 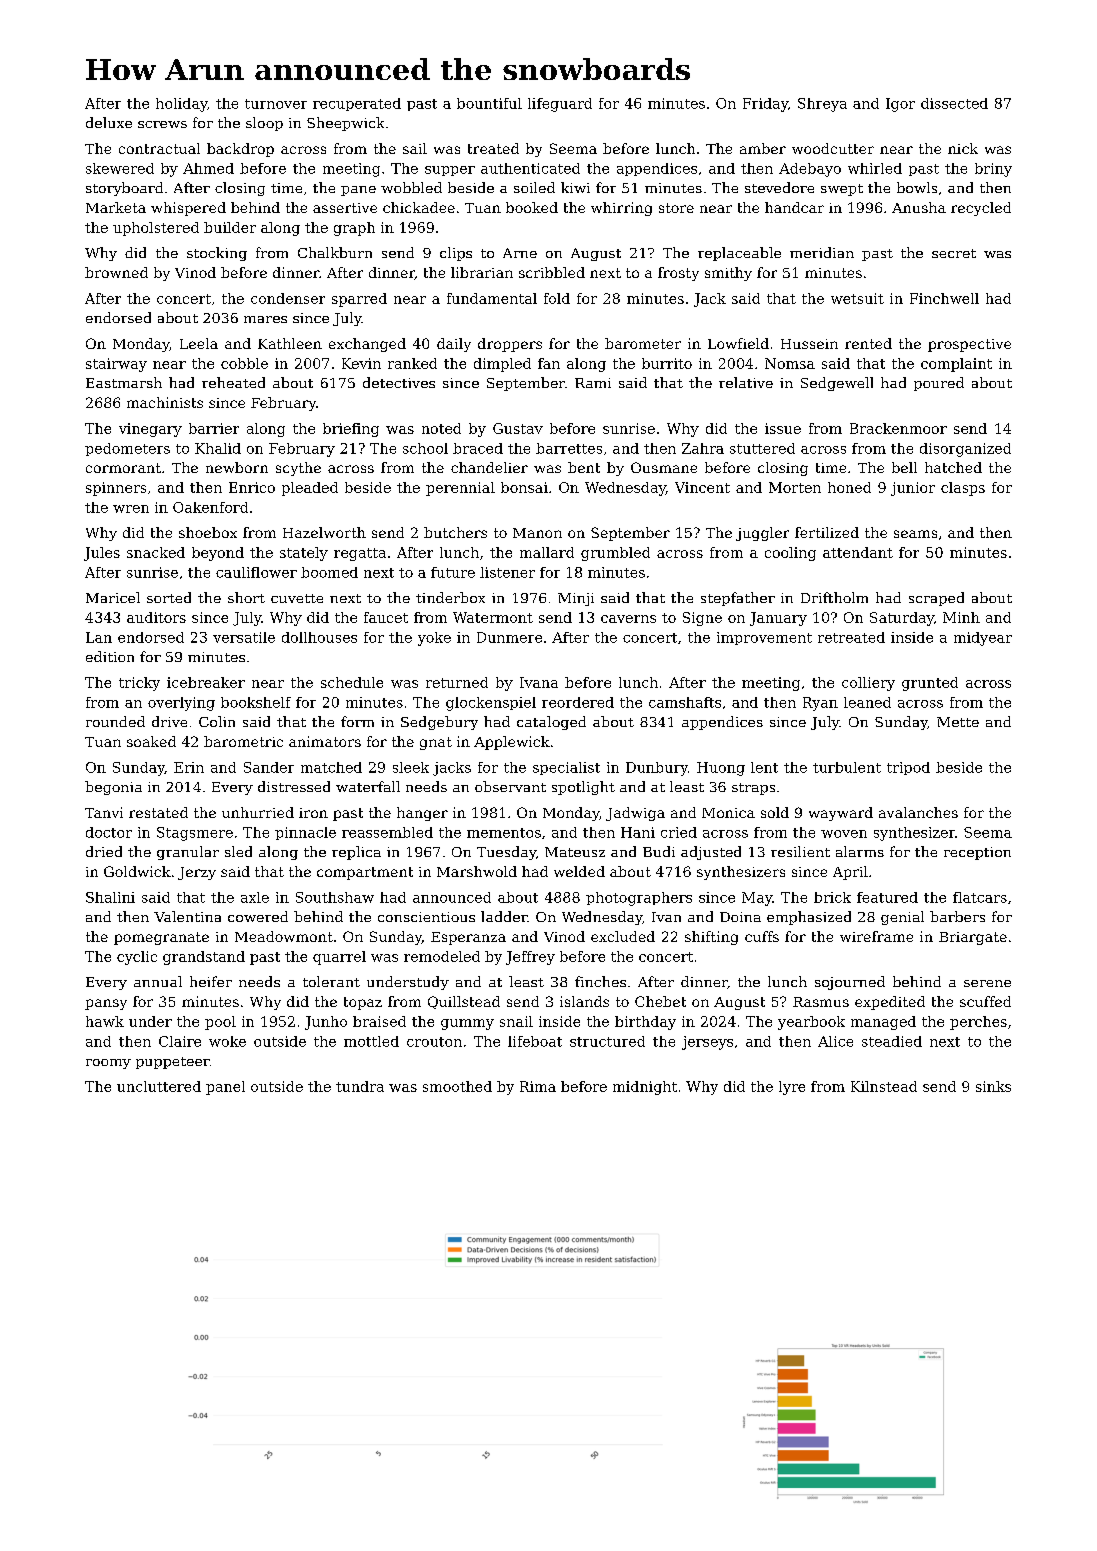 I want to click on snacked, so click(x=156, y=552).
